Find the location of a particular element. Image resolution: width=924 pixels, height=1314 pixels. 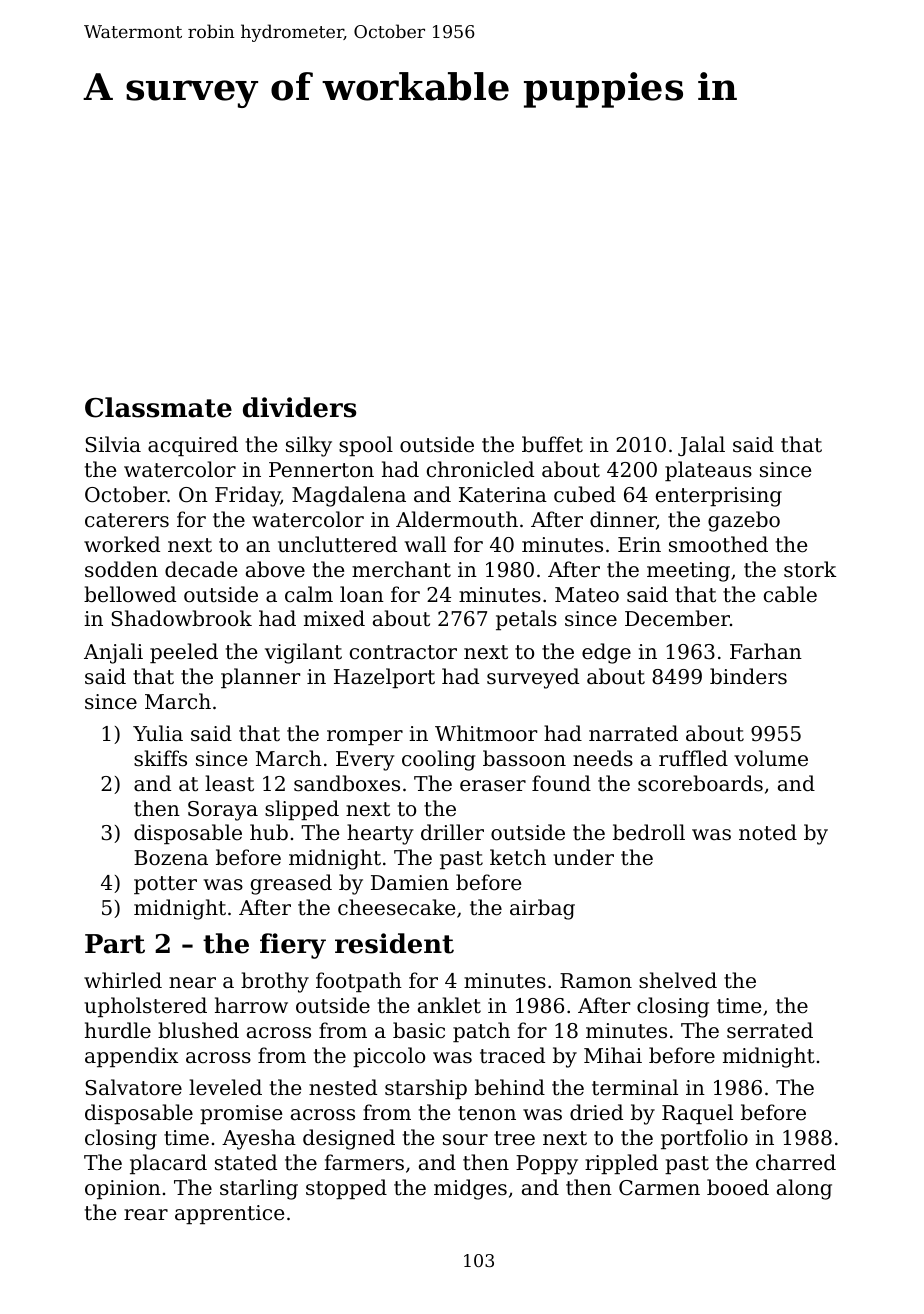

Classmate is located at coordinates (158, 407).
